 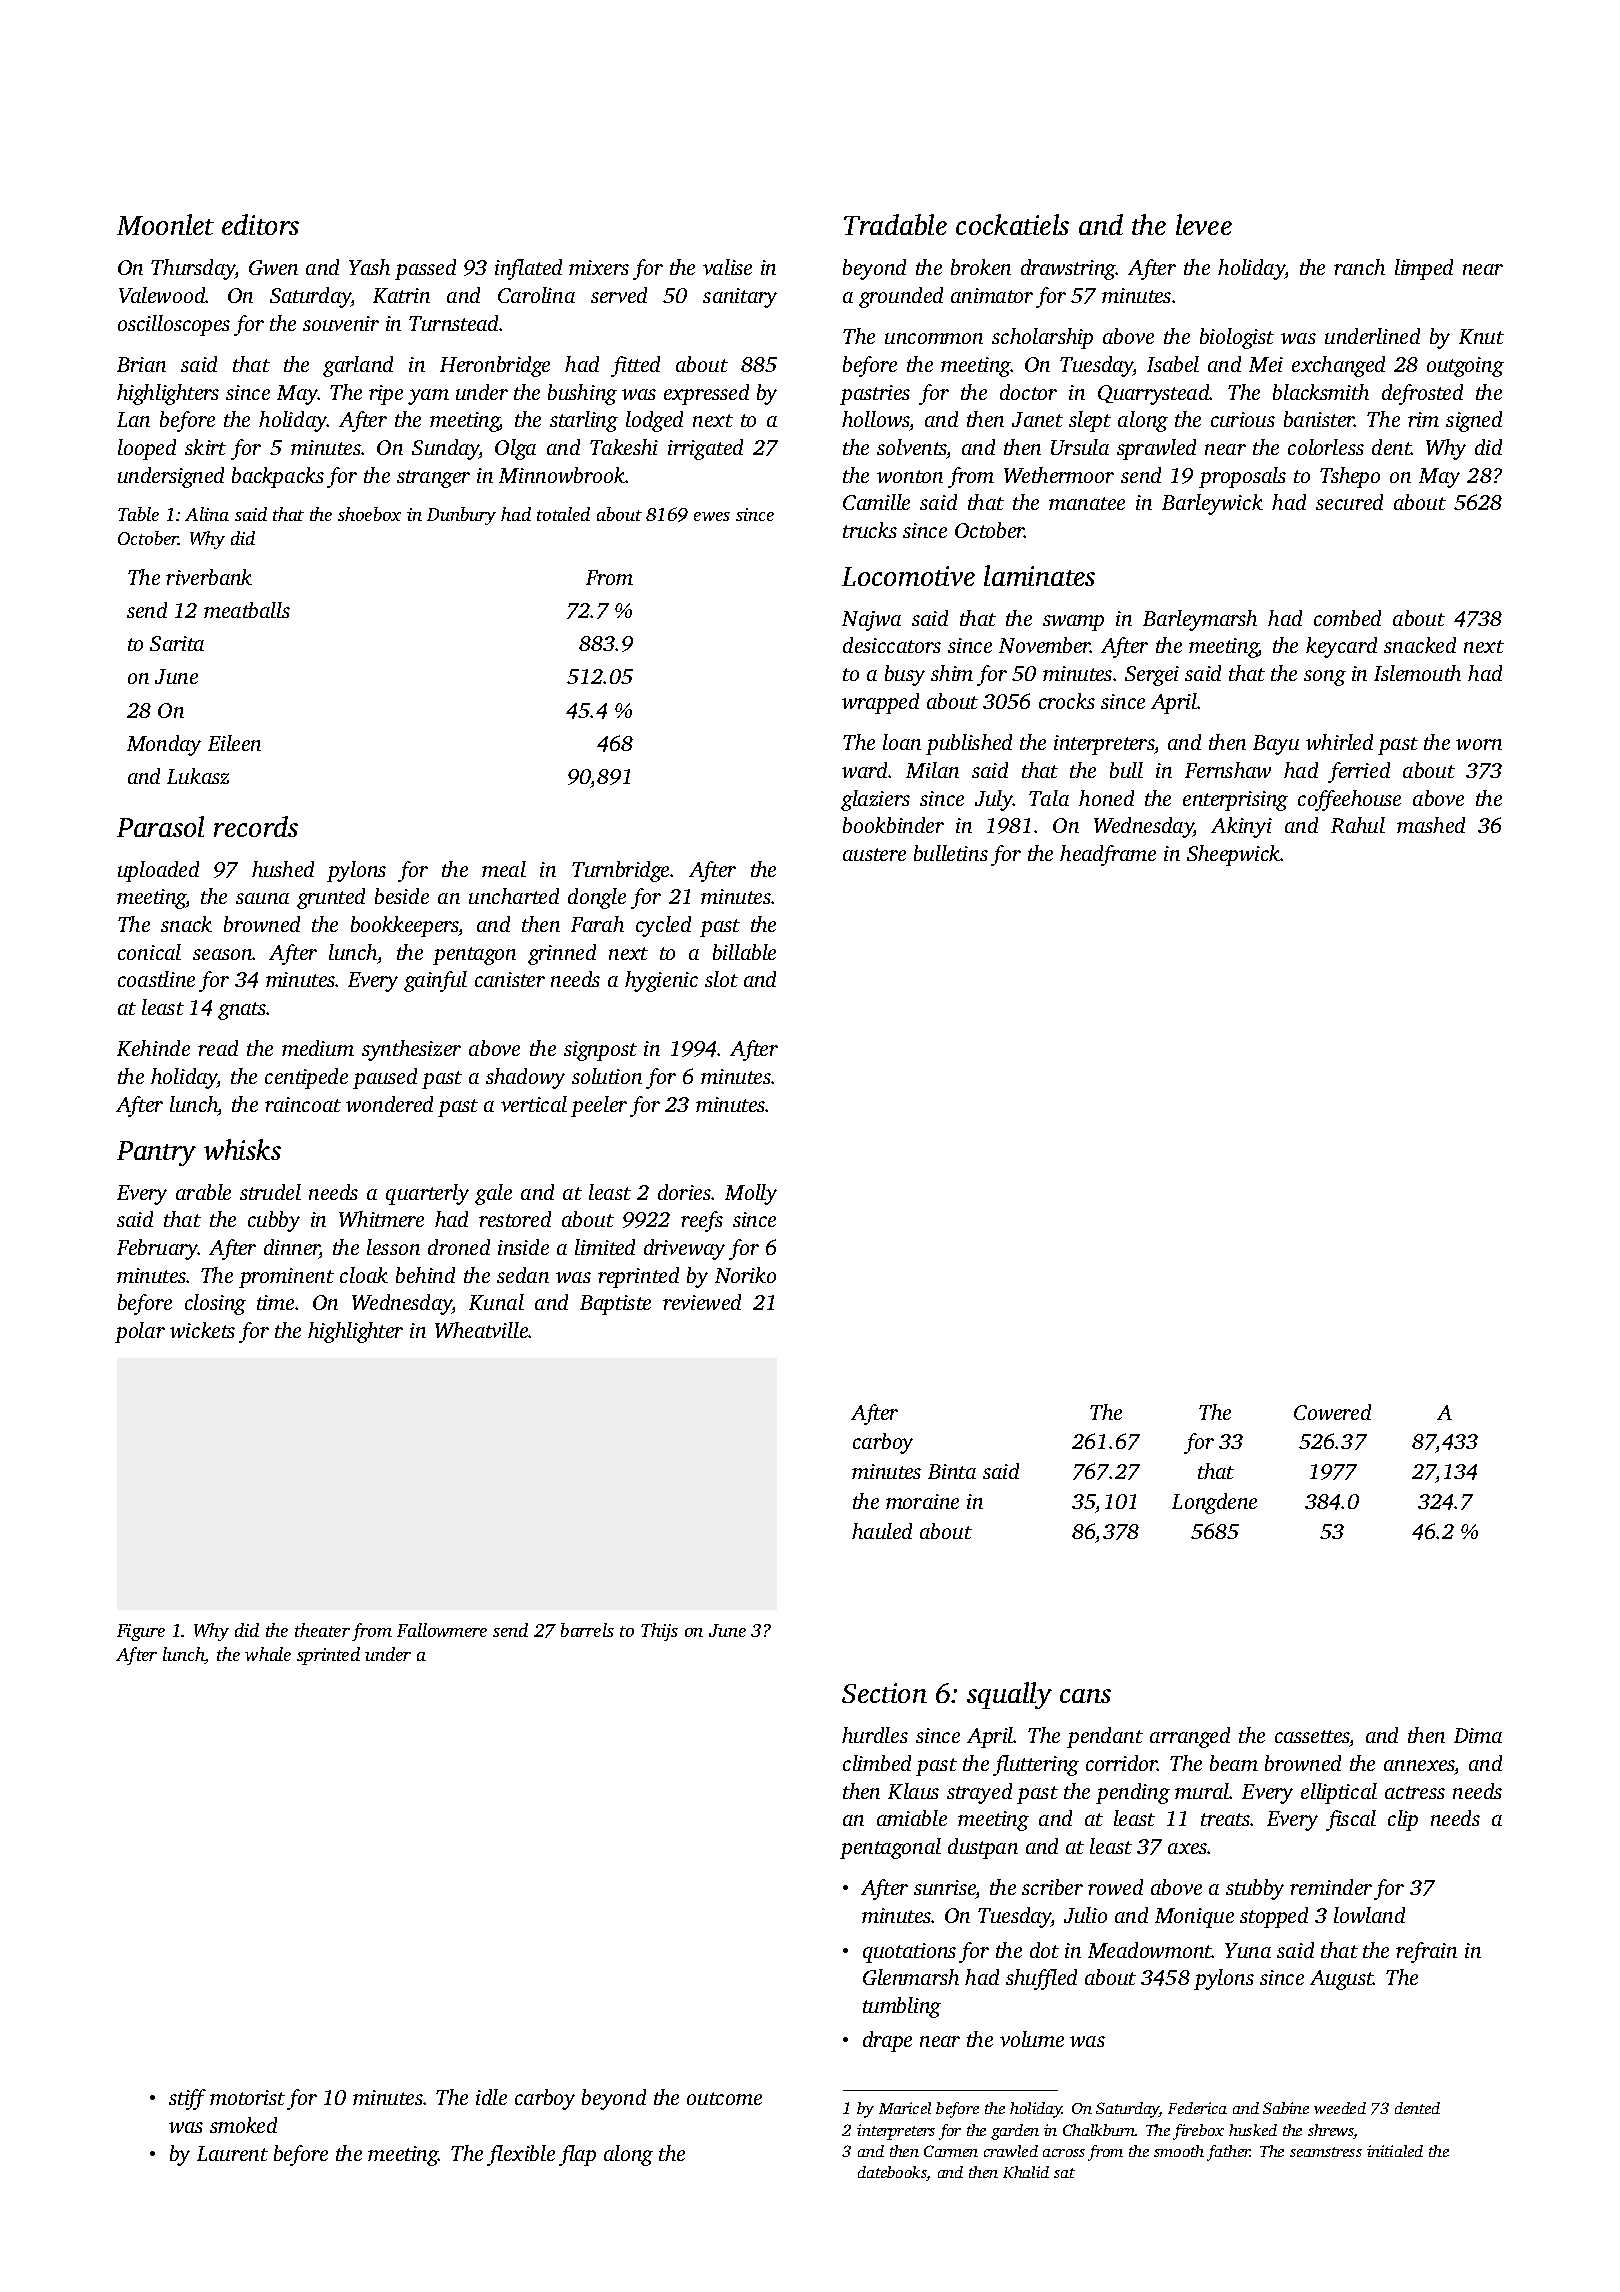 I want to click on worn, so click(x=1479, y=744).
